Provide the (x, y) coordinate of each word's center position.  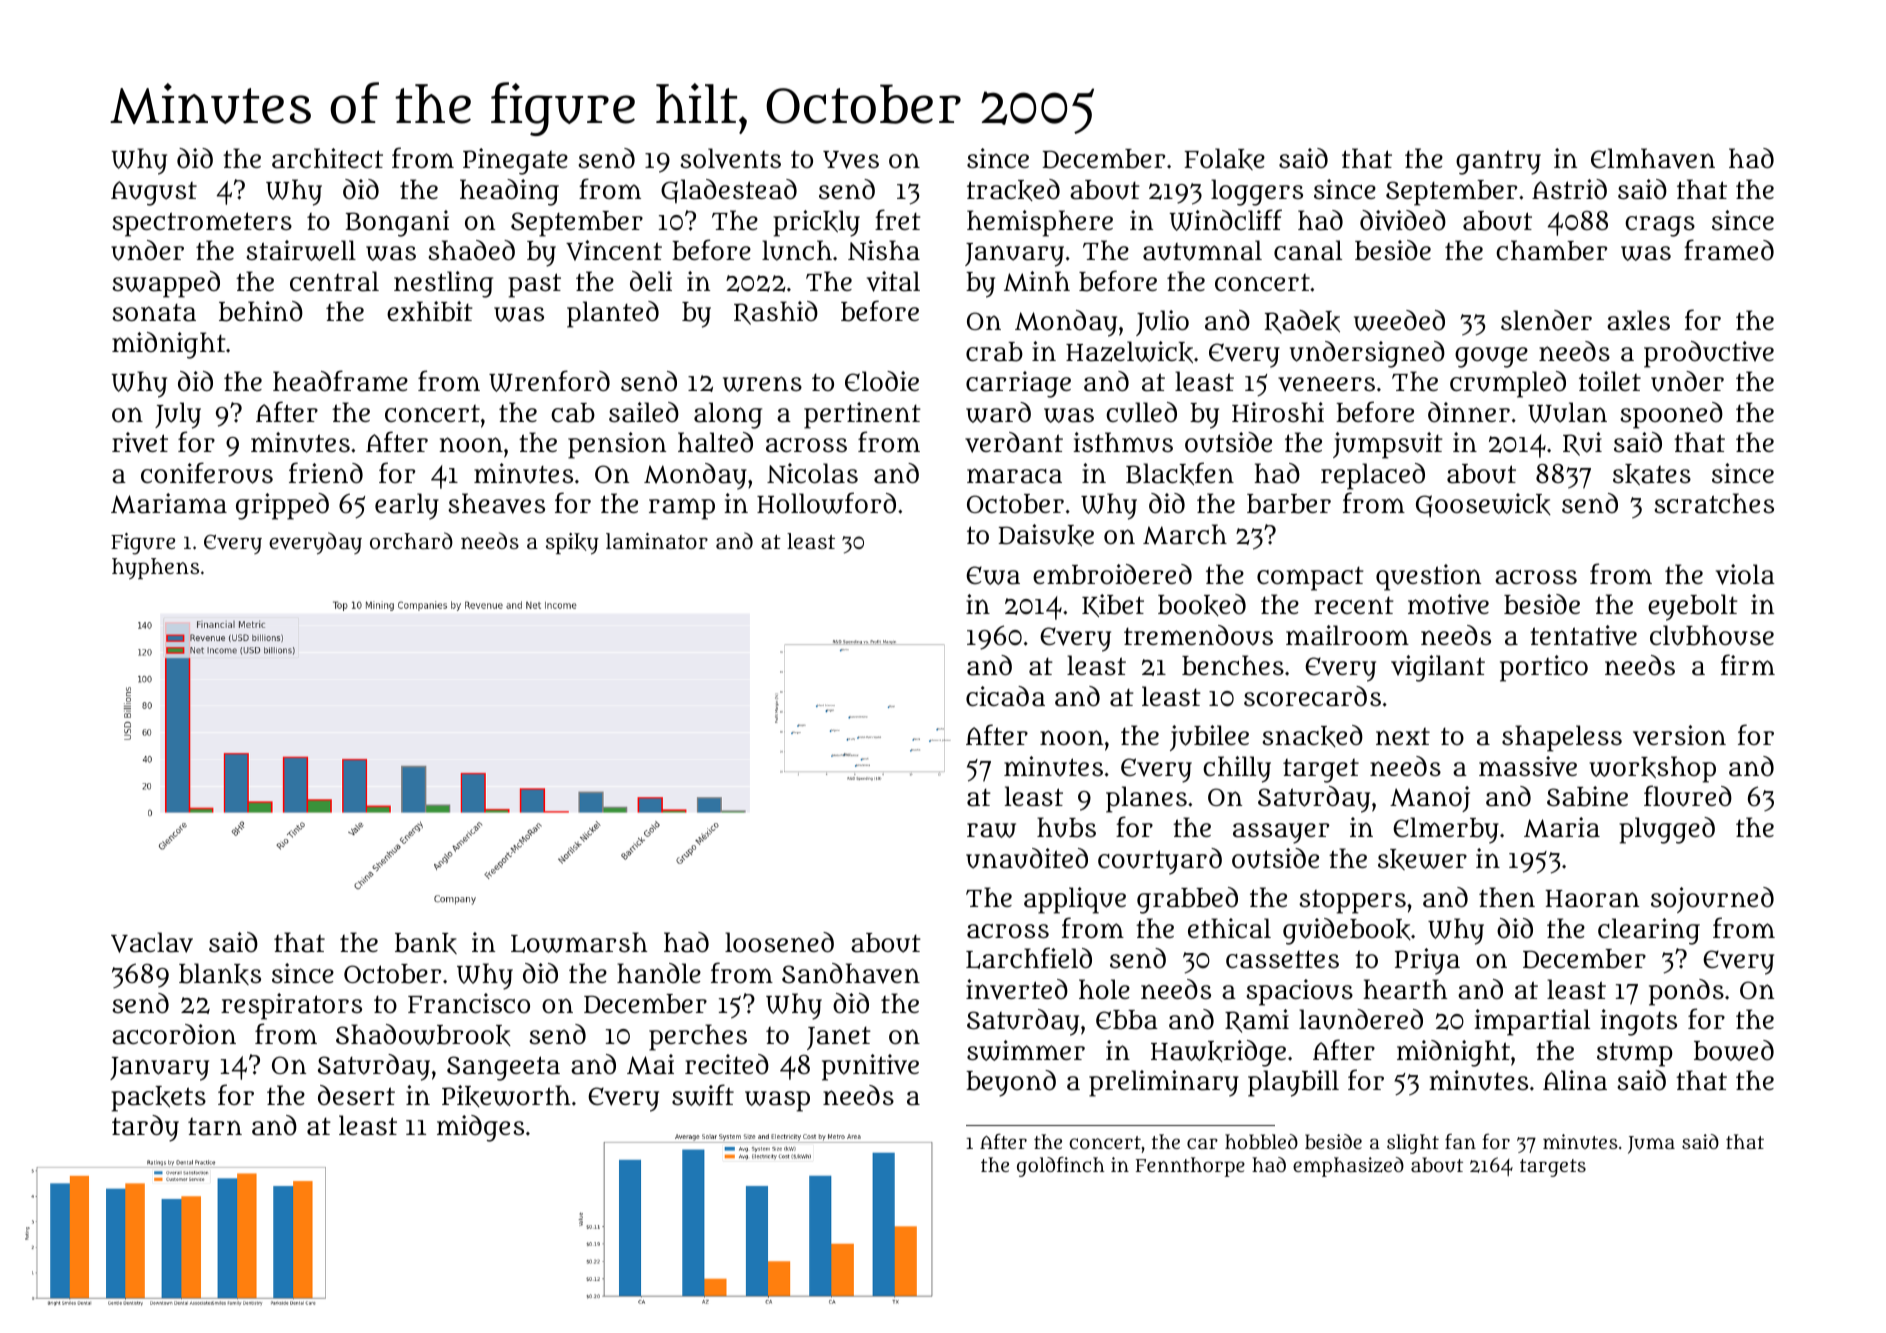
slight (1413, 1144)
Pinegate (515, 161)
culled (1141, 412)
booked (1202, 605)
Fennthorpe (1190, 1167)
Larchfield (1029, 958)
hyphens (155, 569)
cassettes (1282, 959)
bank (426, 943)
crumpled (1508, 384)
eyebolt (1693, 607)
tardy (145, 1128)
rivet (140, 442)
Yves (851, 160)
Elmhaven (1653, 158)
